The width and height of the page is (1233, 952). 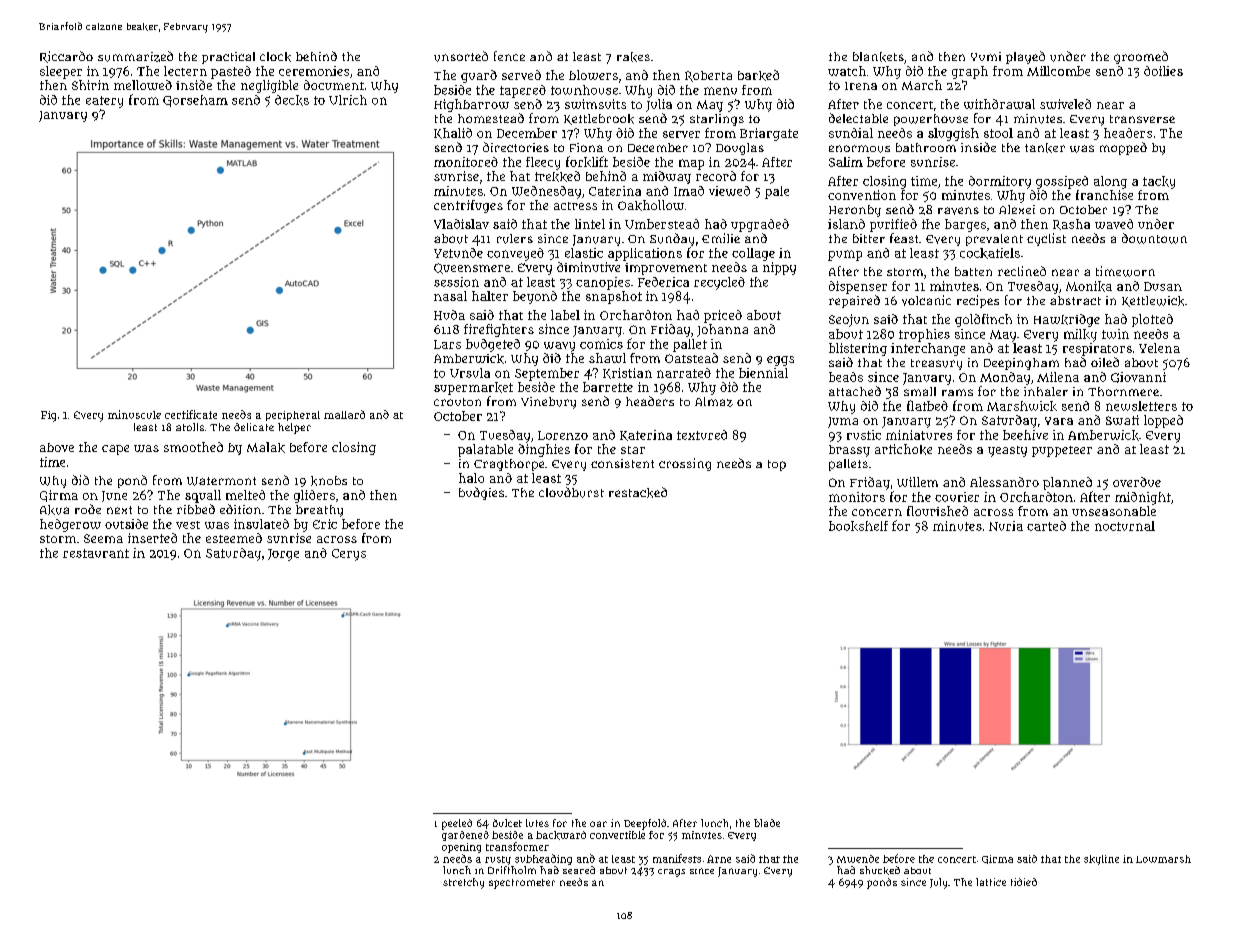 I want to click on nocturnal, so click(x=1125, y=526).
